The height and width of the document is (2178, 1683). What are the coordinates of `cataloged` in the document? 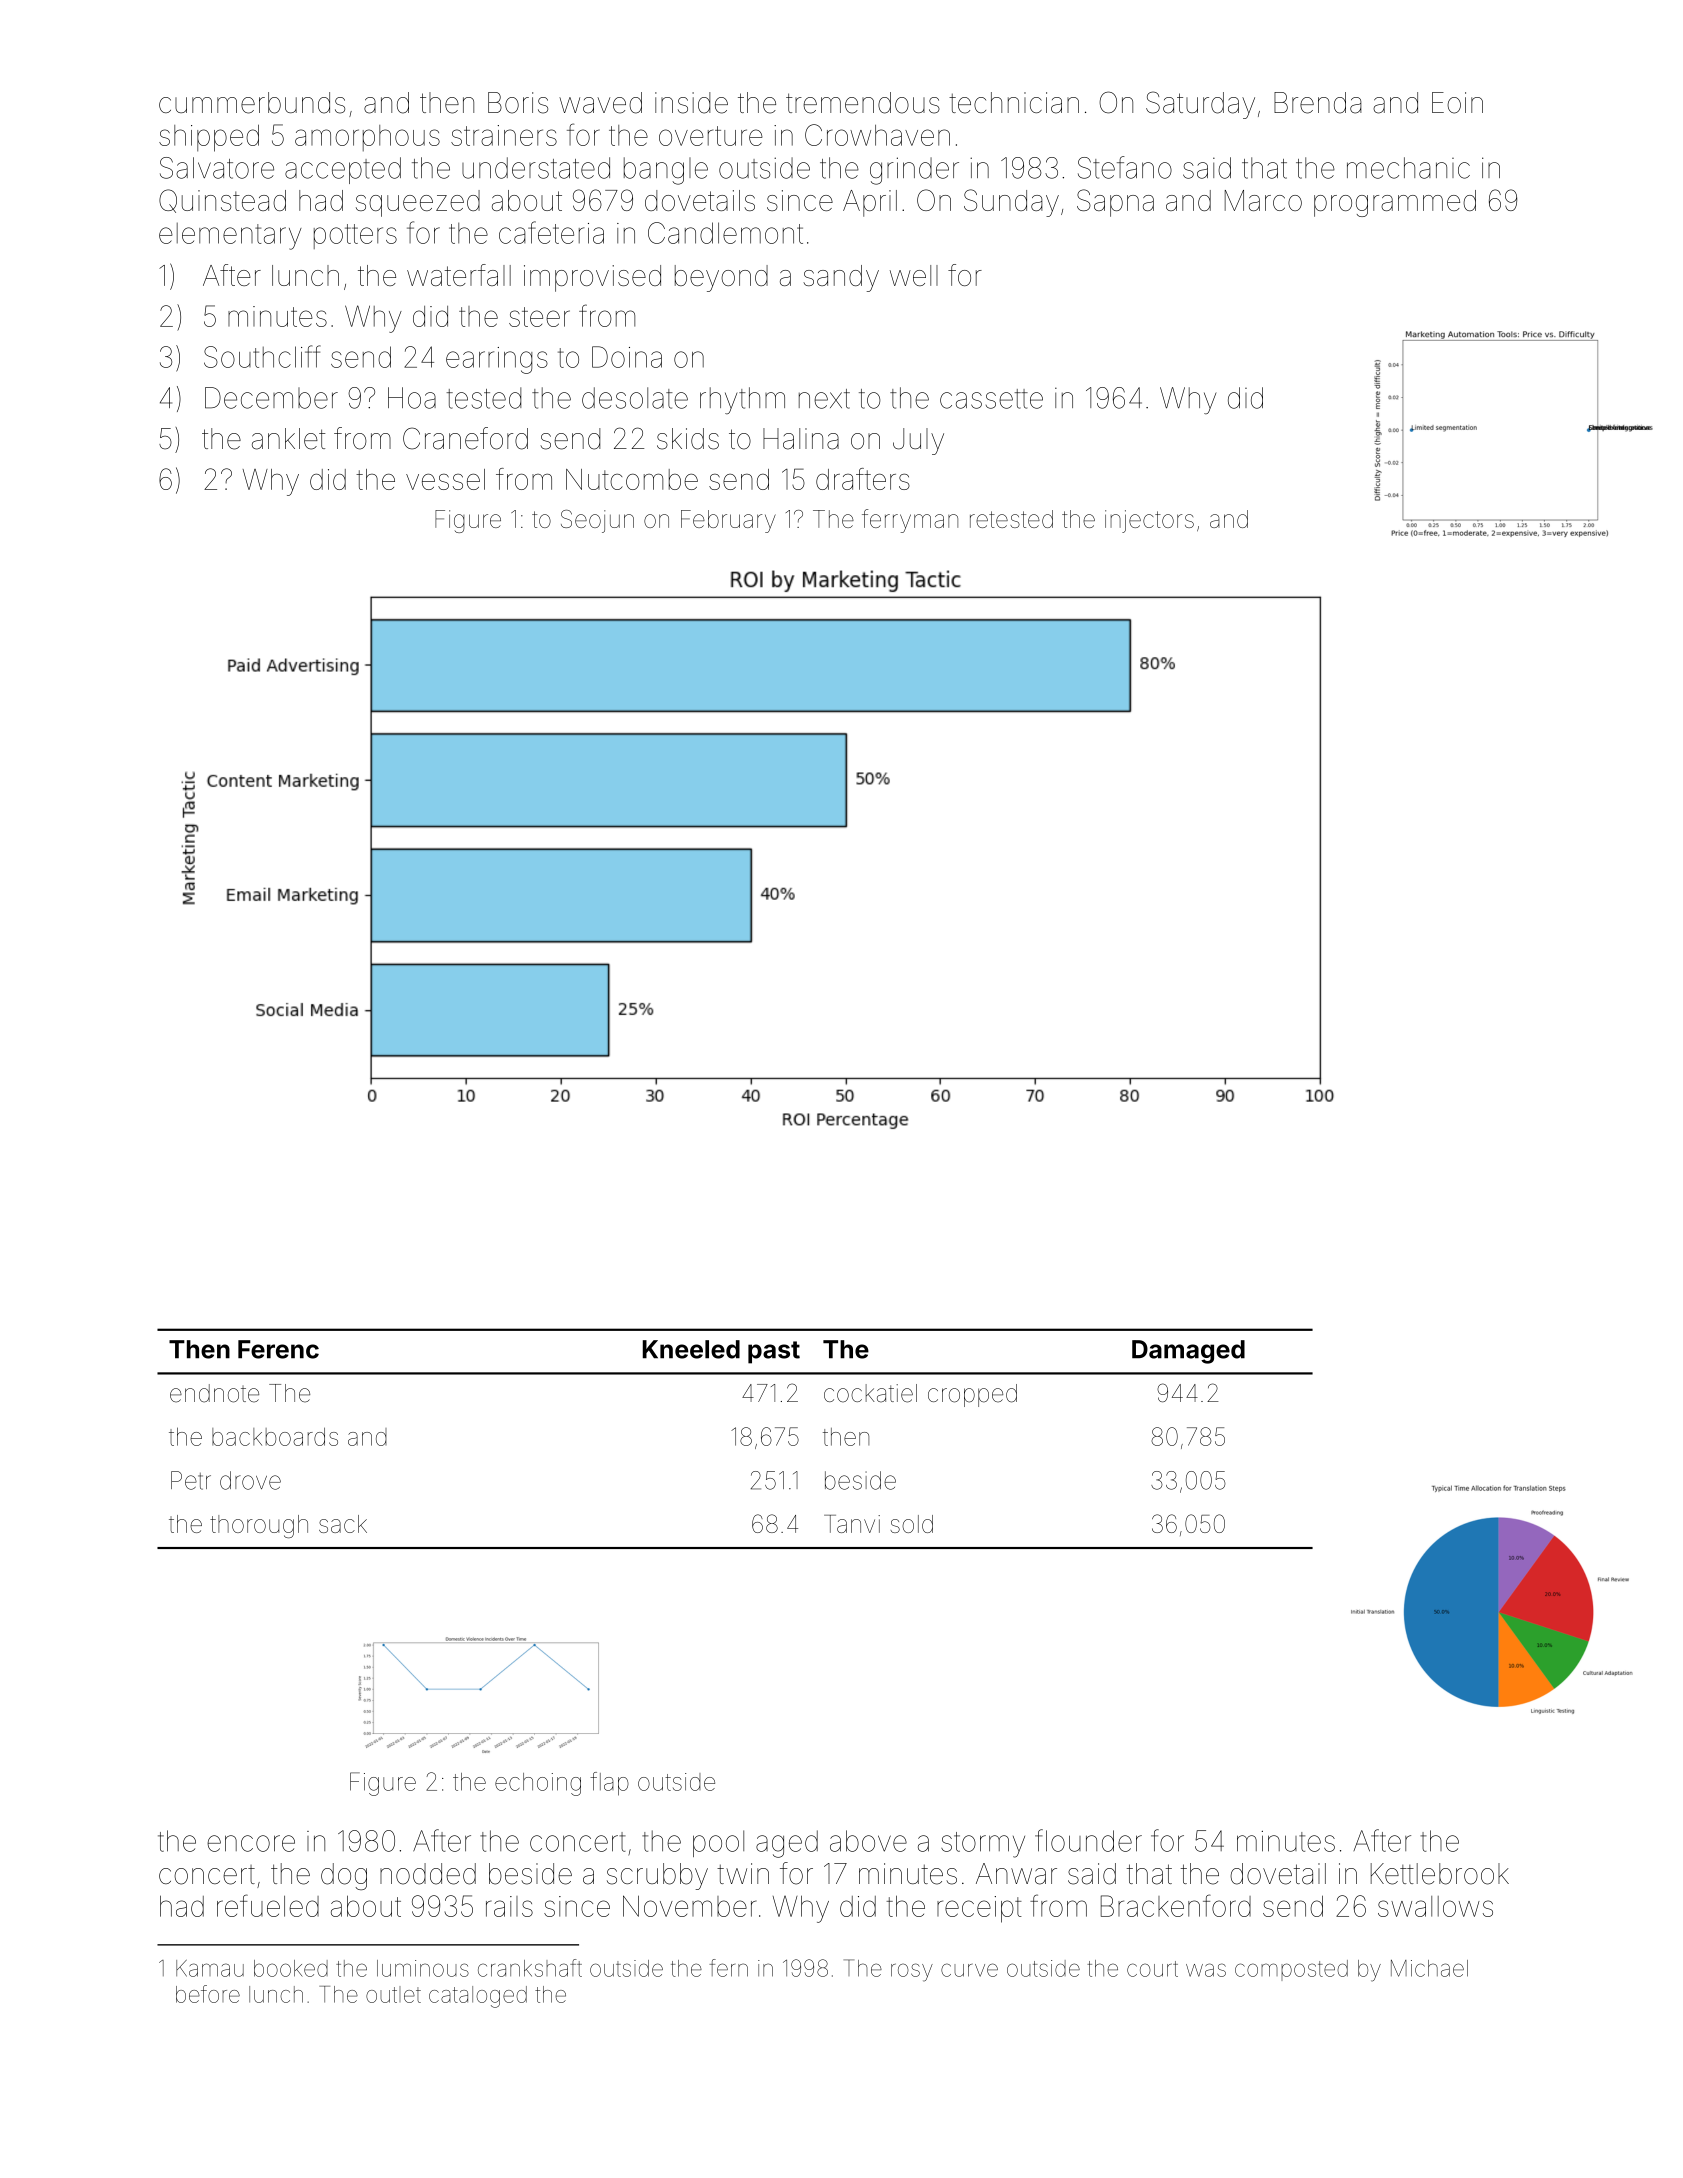 It's located at (478, 1997).
